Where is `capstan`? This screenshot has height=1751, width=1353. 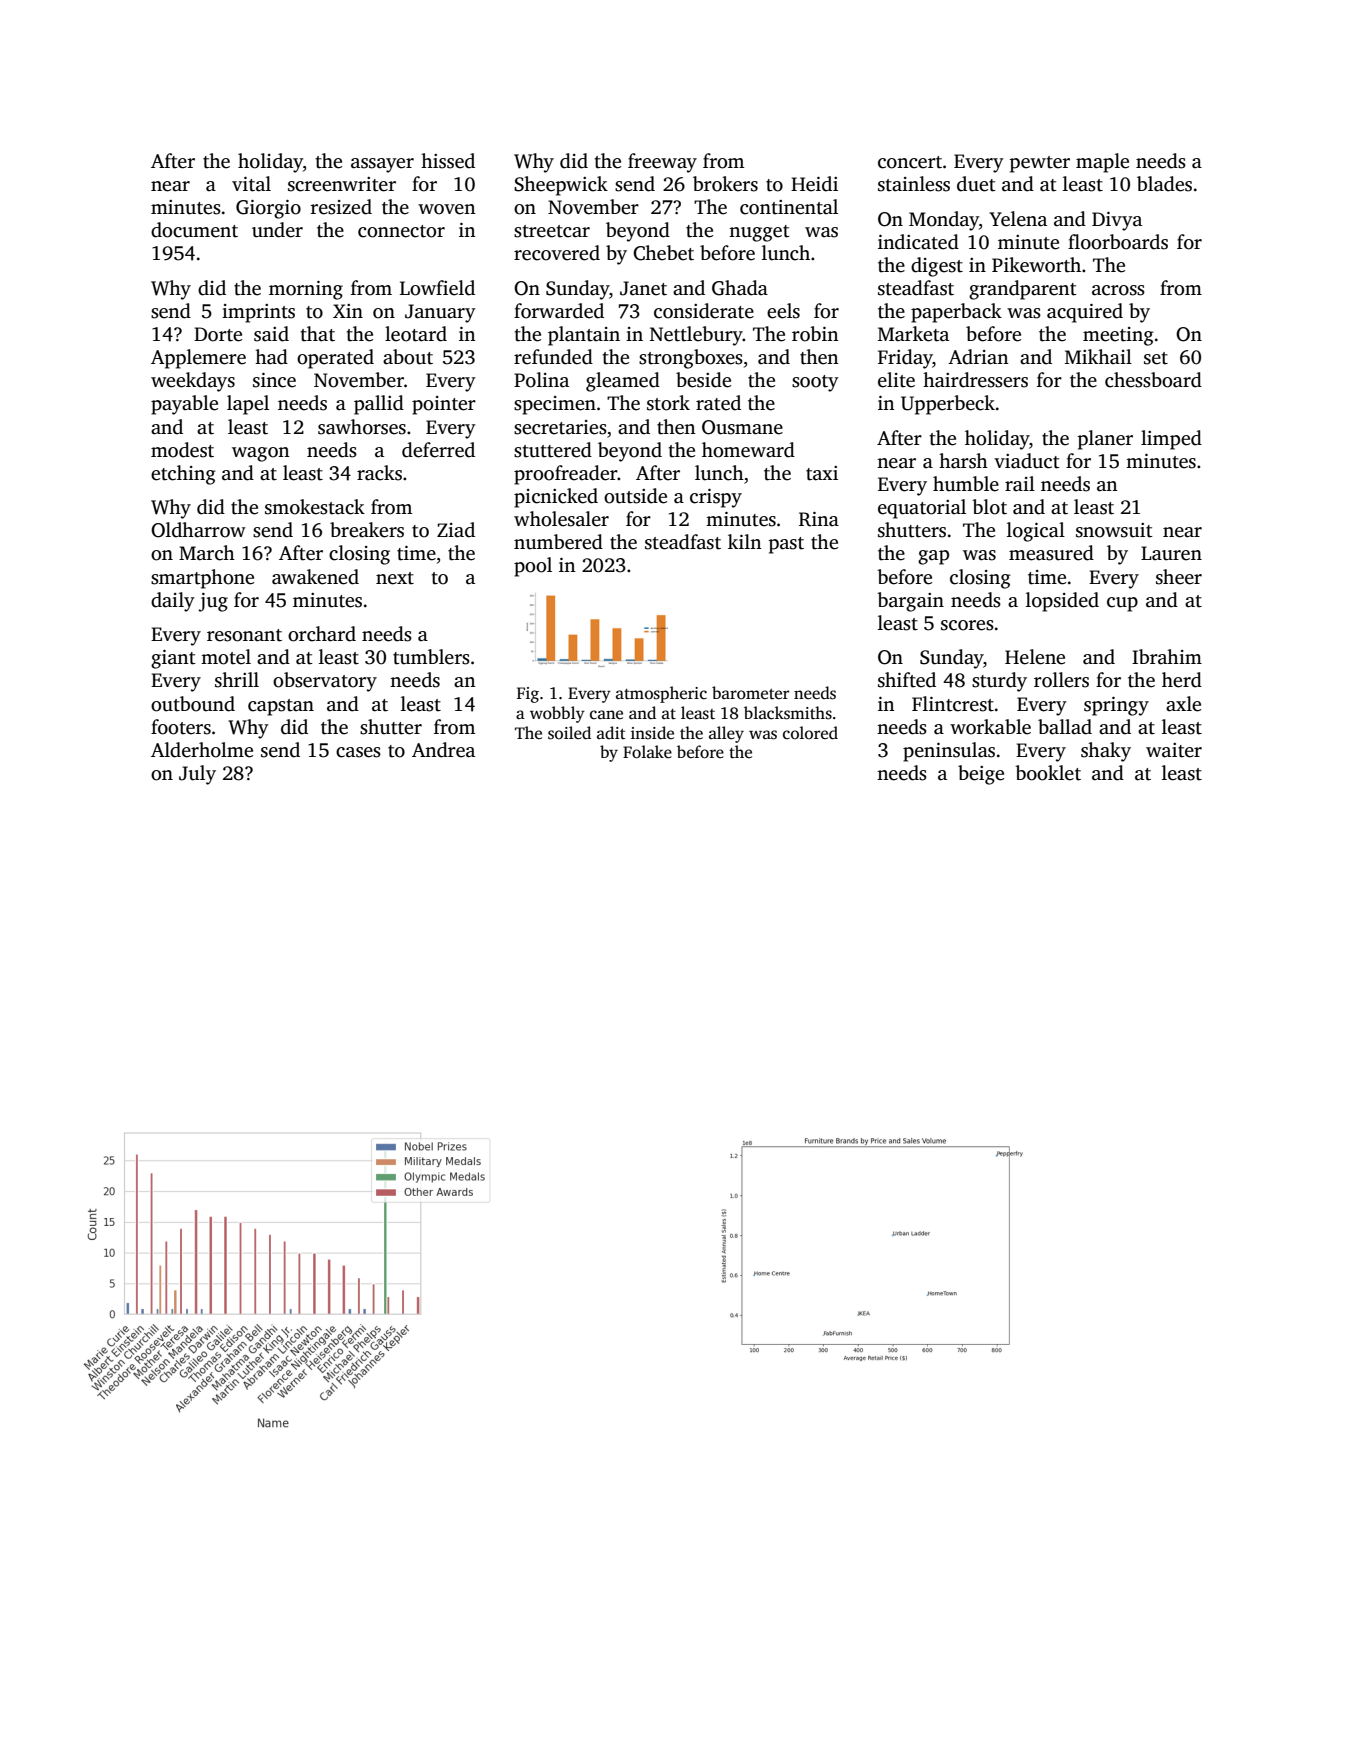
capstan is located at coordinates (281, 707).
